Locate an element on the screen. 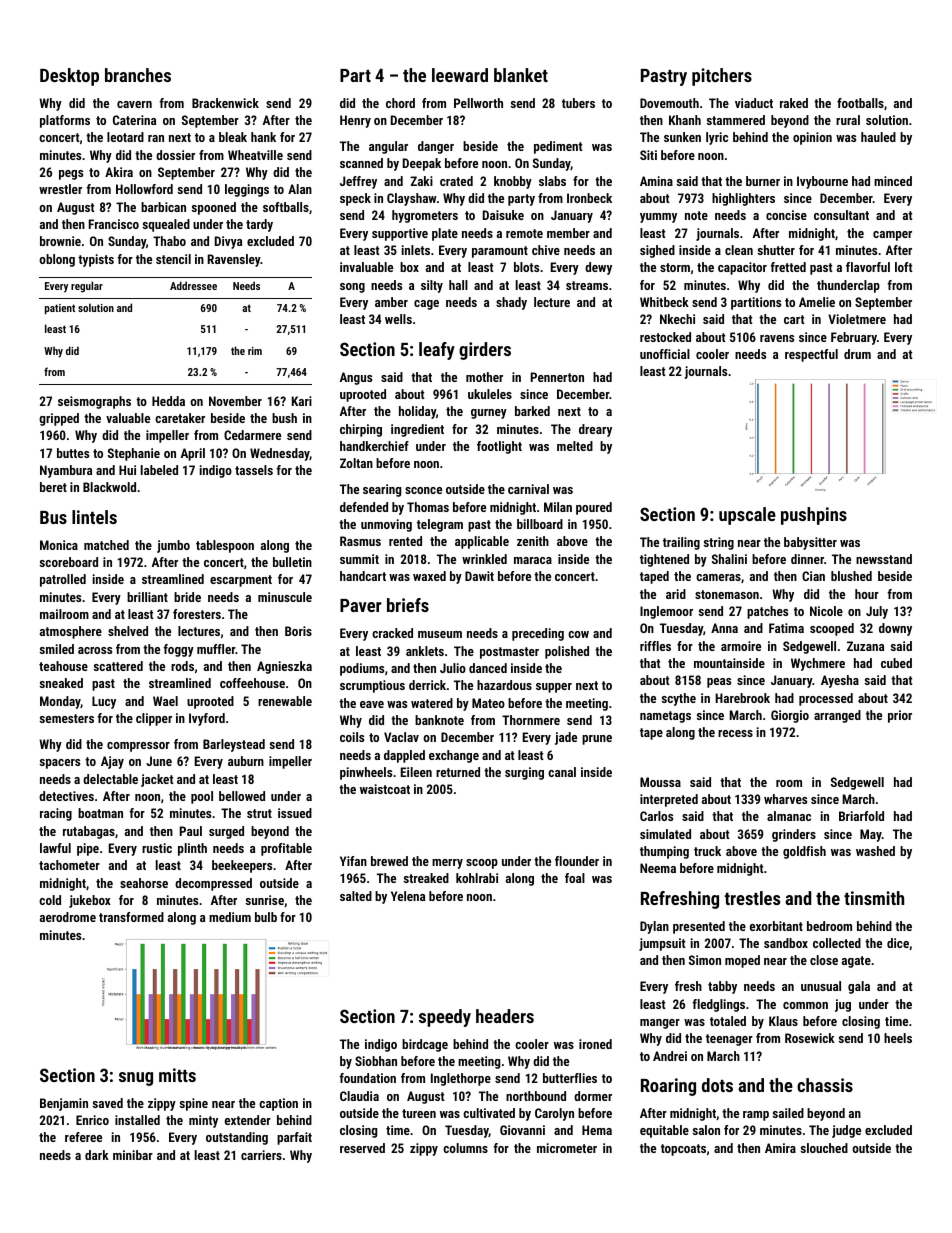  leeward is located at coordinates (460, 75).
